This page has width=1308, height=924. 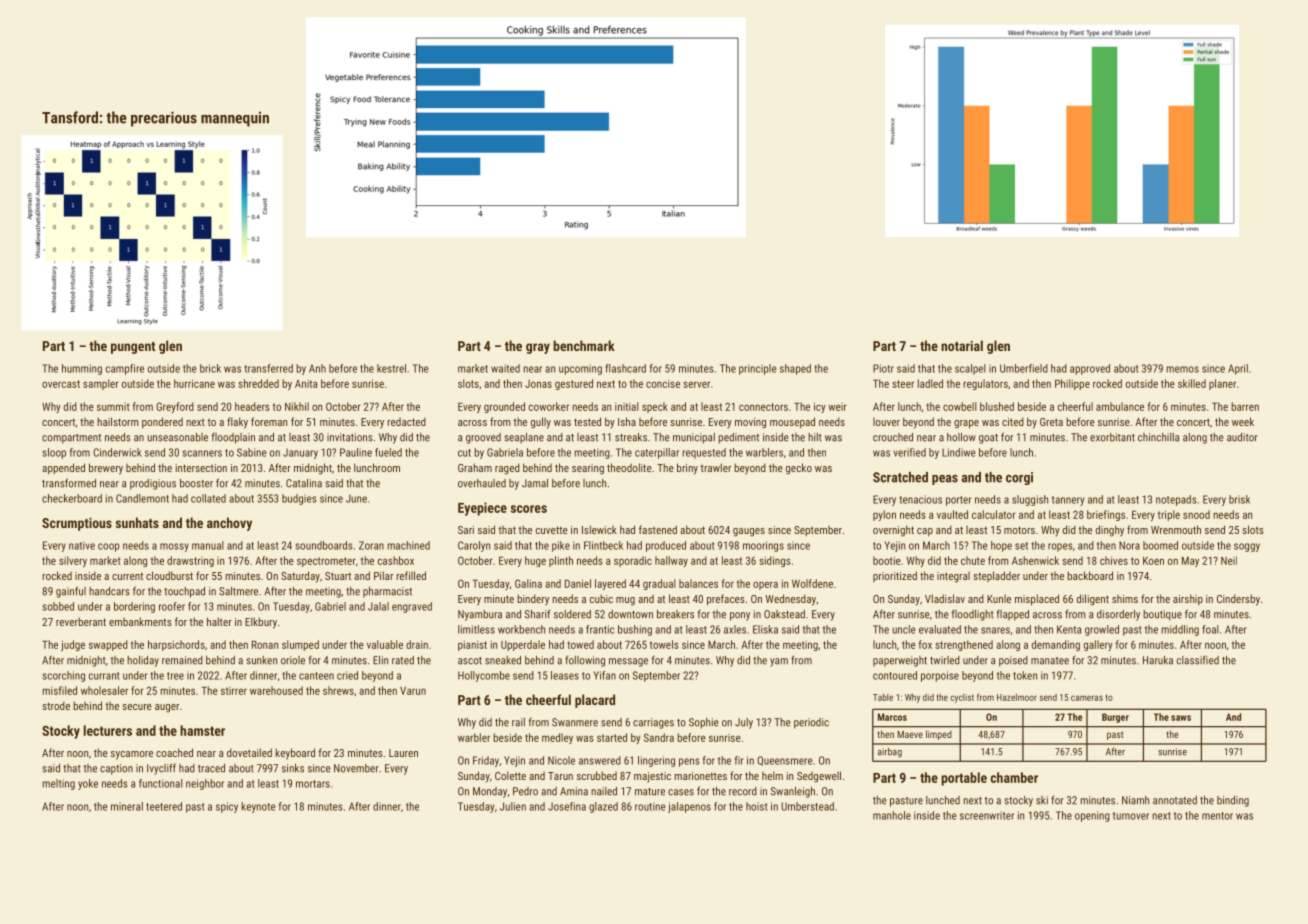 What do you see at coordinates (258, 807) in the page?
I see `keynote` at bounding box center [258, 807].
